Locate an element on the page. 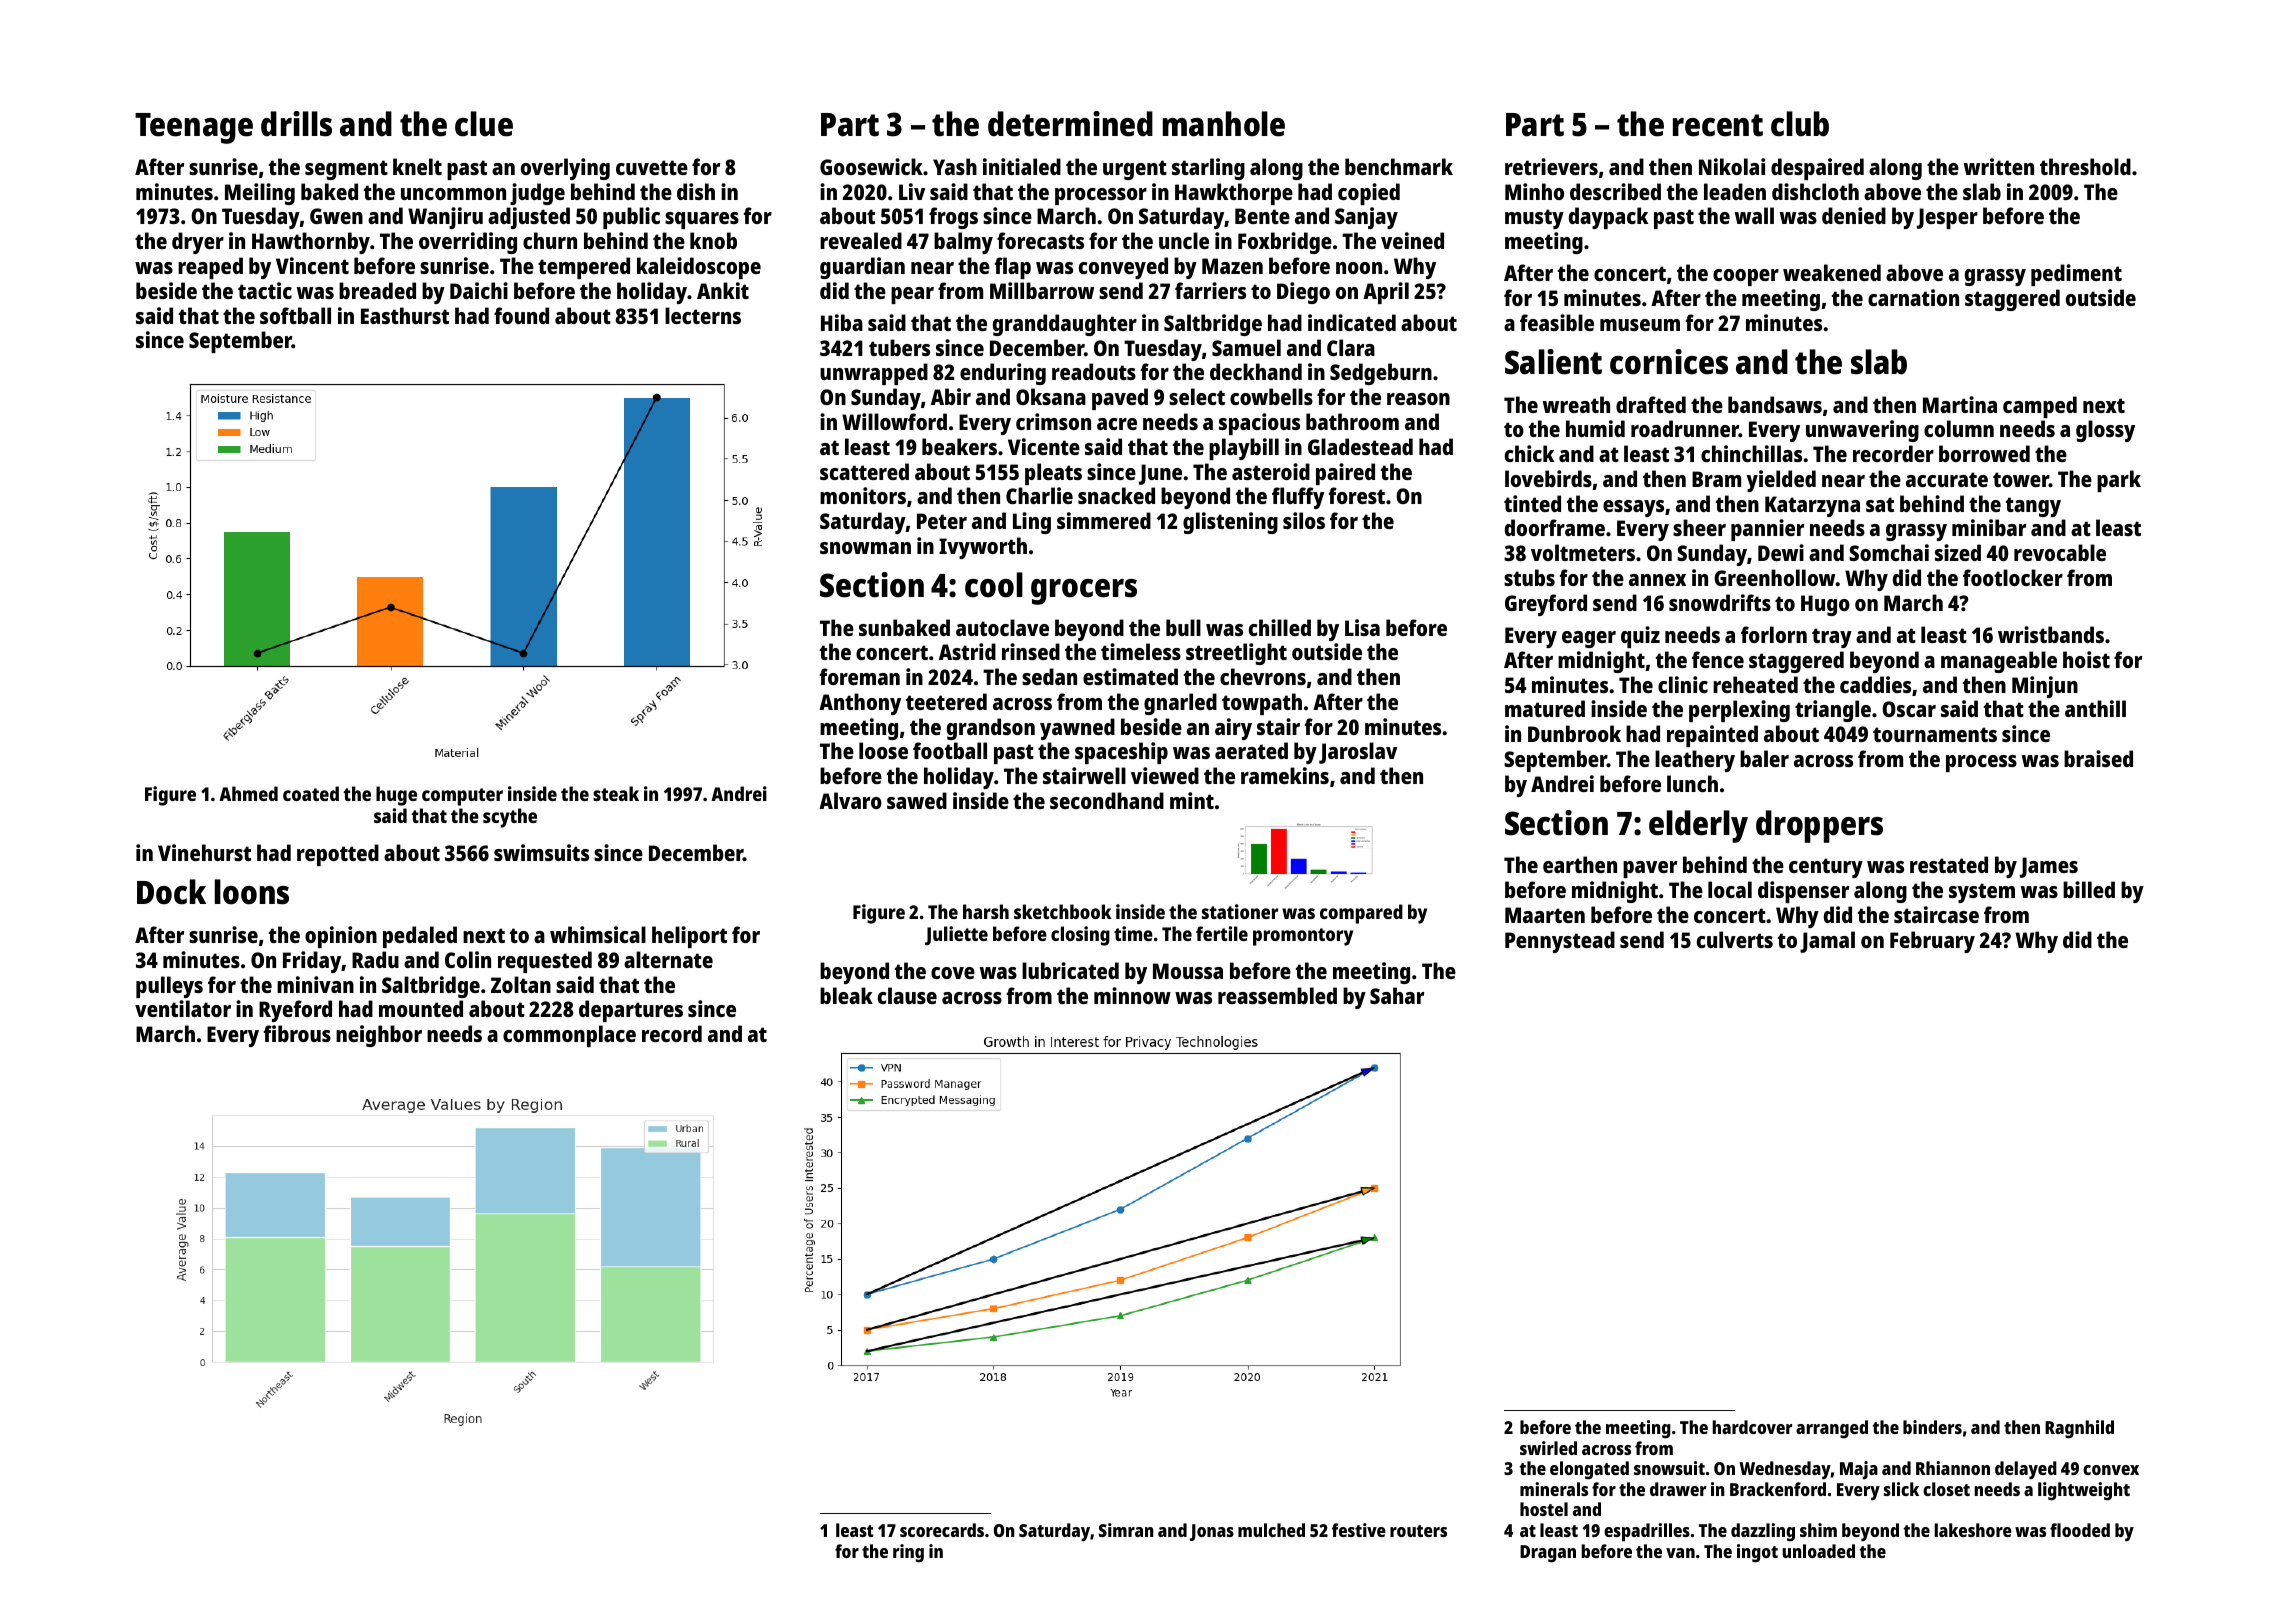 The image size is (2280, 1612). manhole is located at coordinates (1224, 124).
